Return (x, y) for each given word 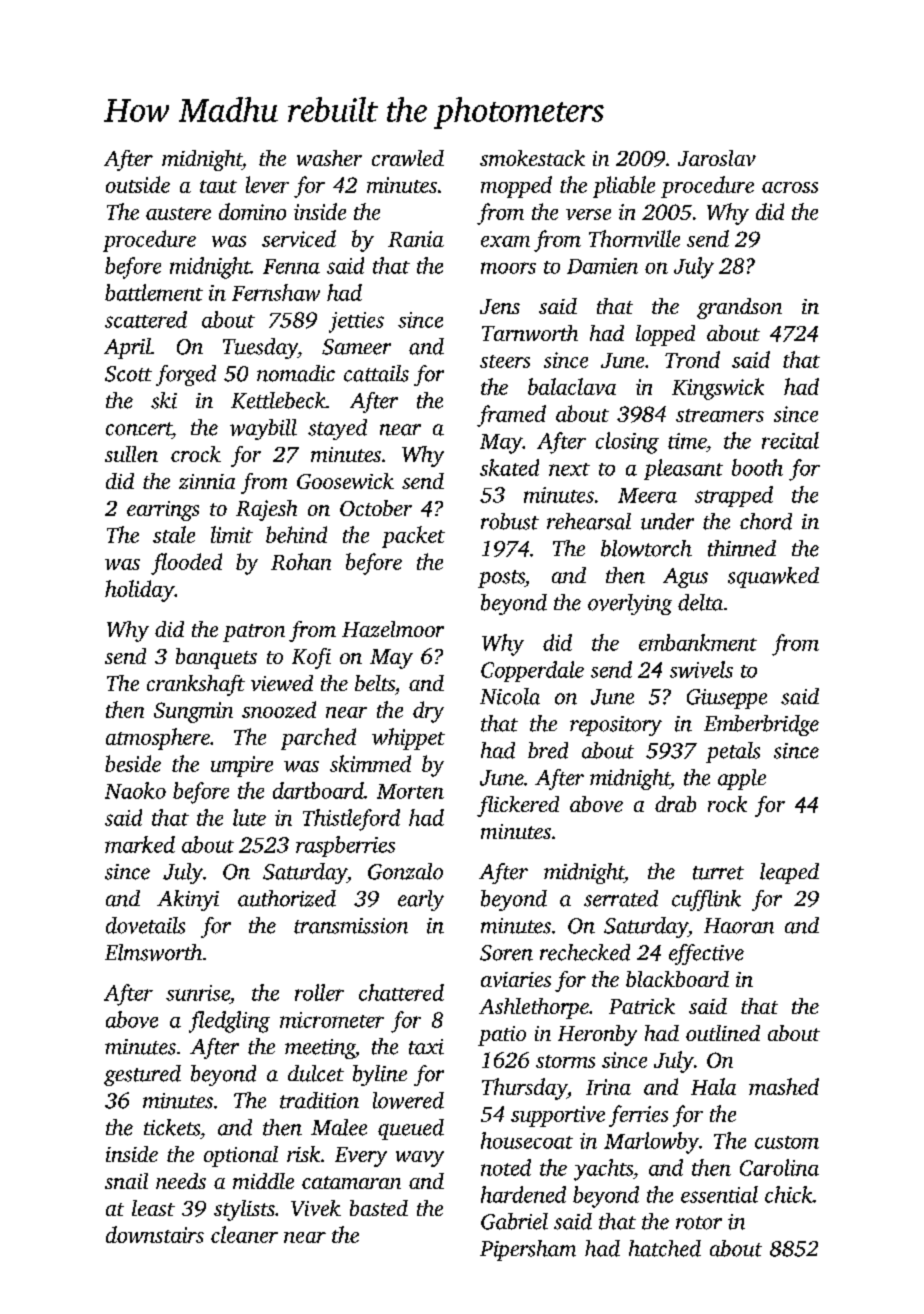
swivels (701, 669)
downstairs (155, 1234)
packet (413, 537)
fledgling (229, 1022)
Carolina (779, 1167)
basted (379, 1208)
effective (706, 954)
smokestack (532, 158)
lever (267, 184)
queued (411, 1129)
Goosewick (345, 481)
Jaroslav (717, 158)
